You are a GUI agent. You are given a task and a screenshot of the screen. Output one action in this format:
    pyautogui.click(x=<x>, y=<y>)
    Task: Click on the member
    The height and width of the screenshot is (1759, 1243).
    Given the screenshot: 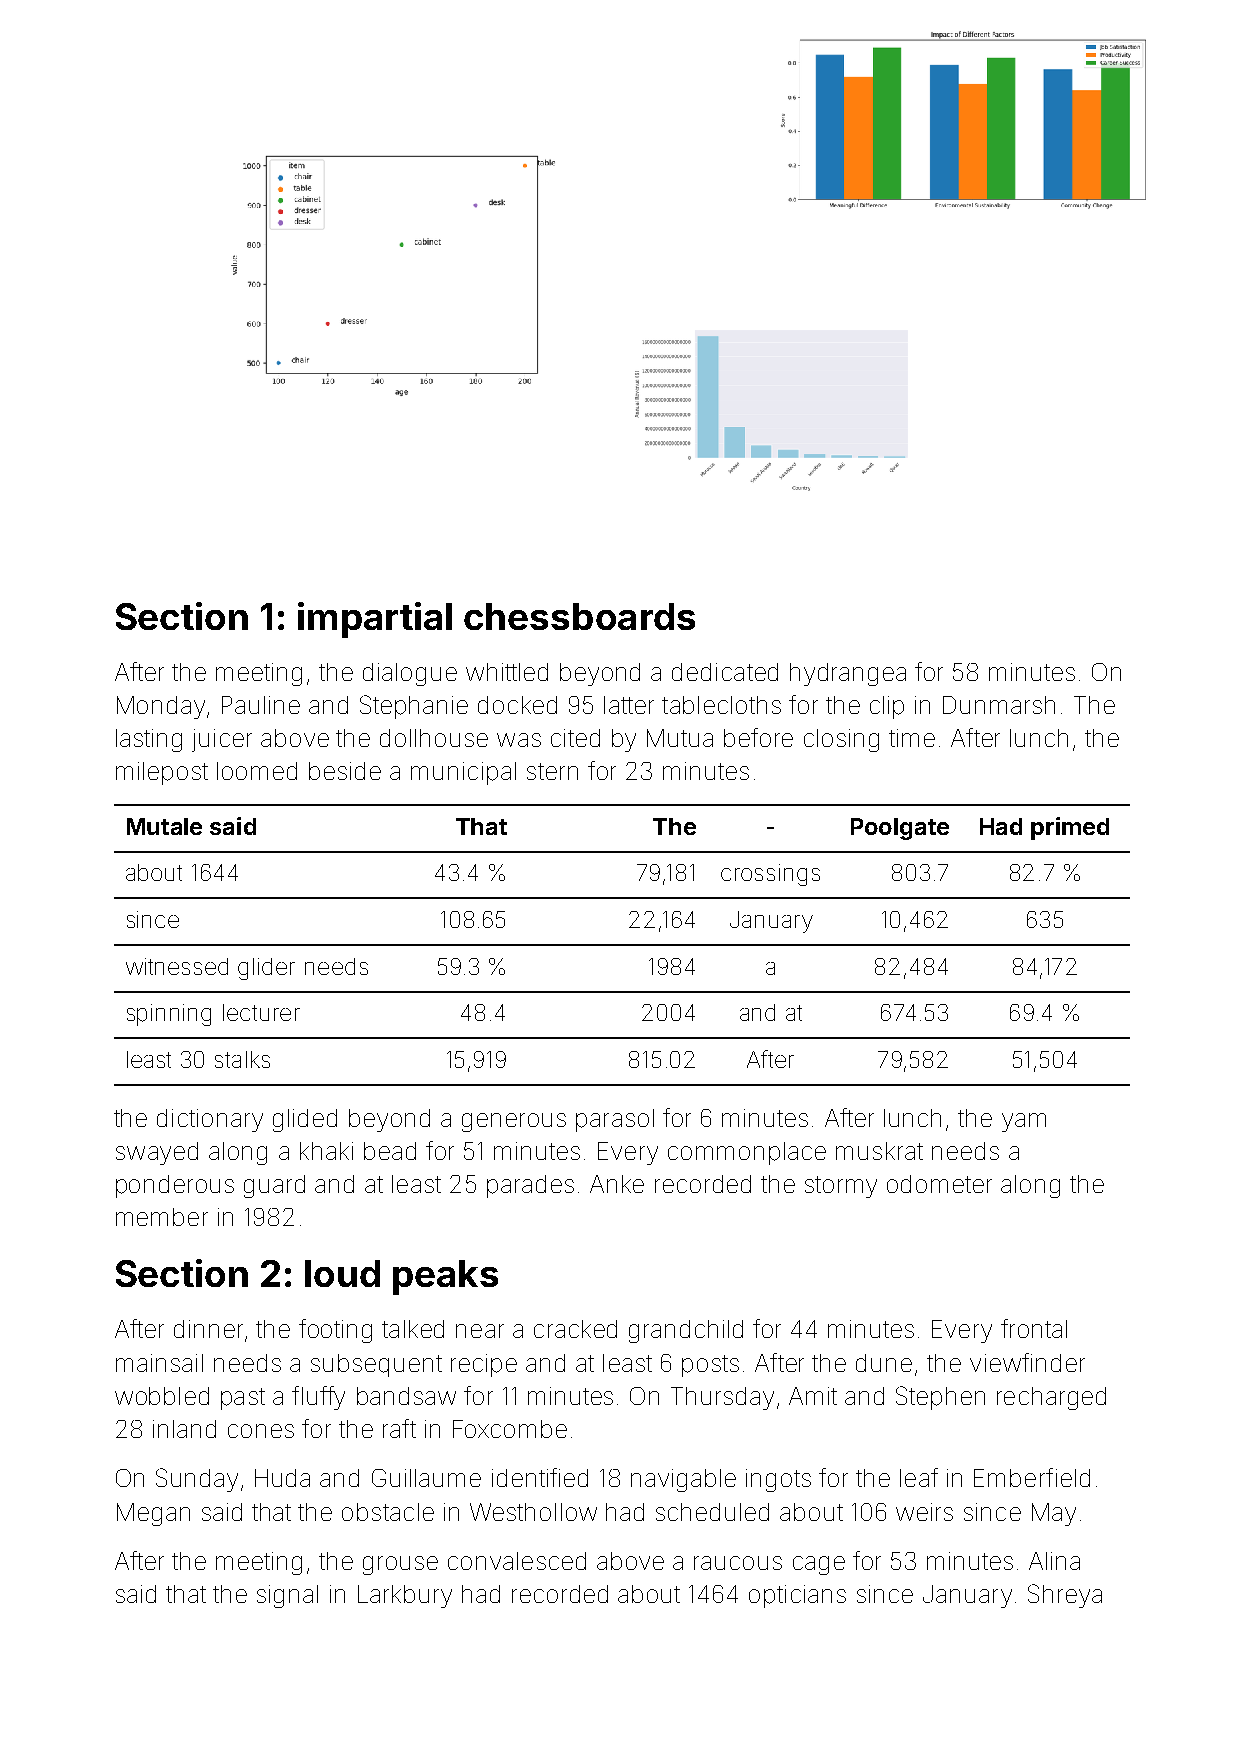 What is the action you would take?
    pyautogui.click(x=162, y=1217)
